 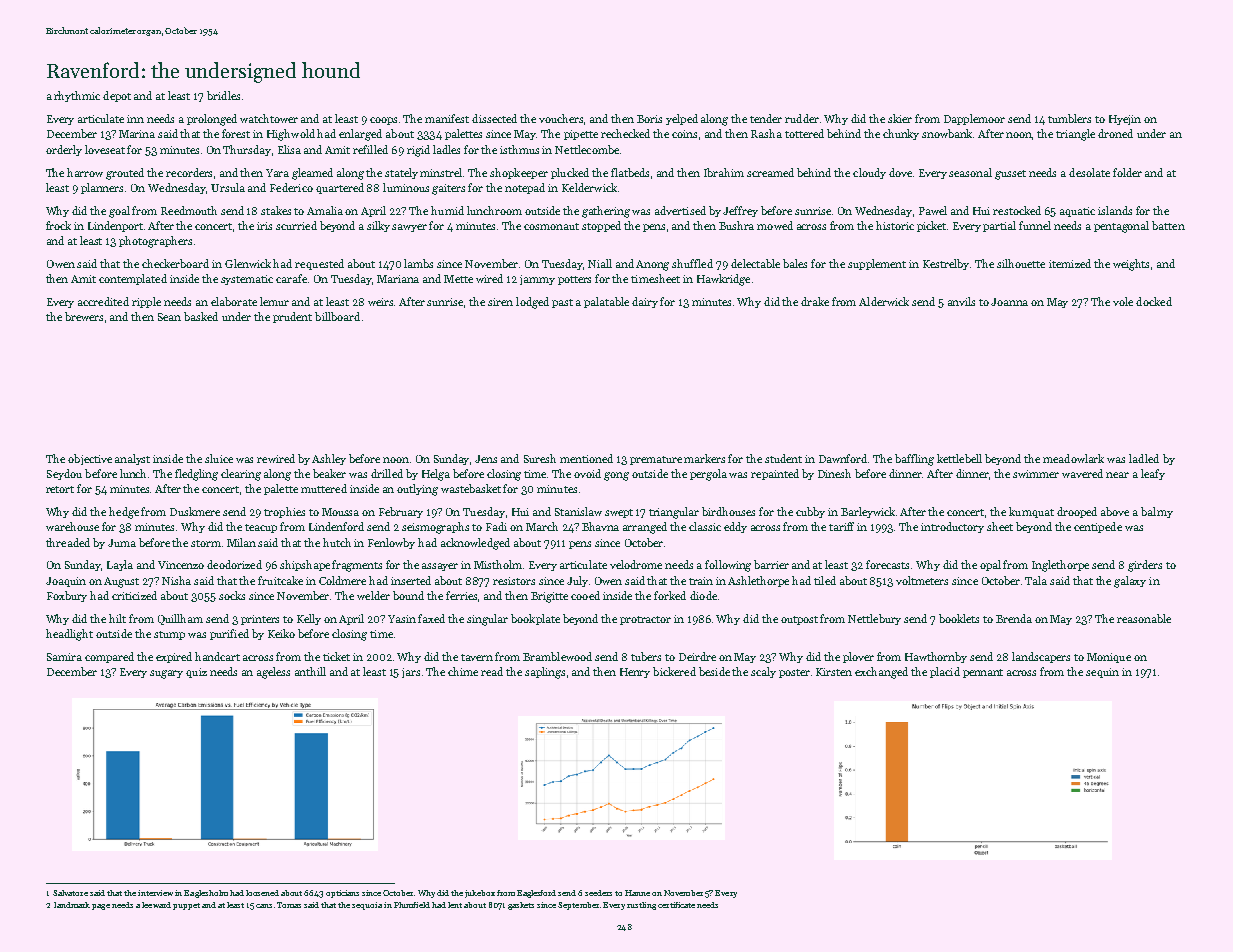 I want to click on Deirdre, so click(x=697, y=656).
